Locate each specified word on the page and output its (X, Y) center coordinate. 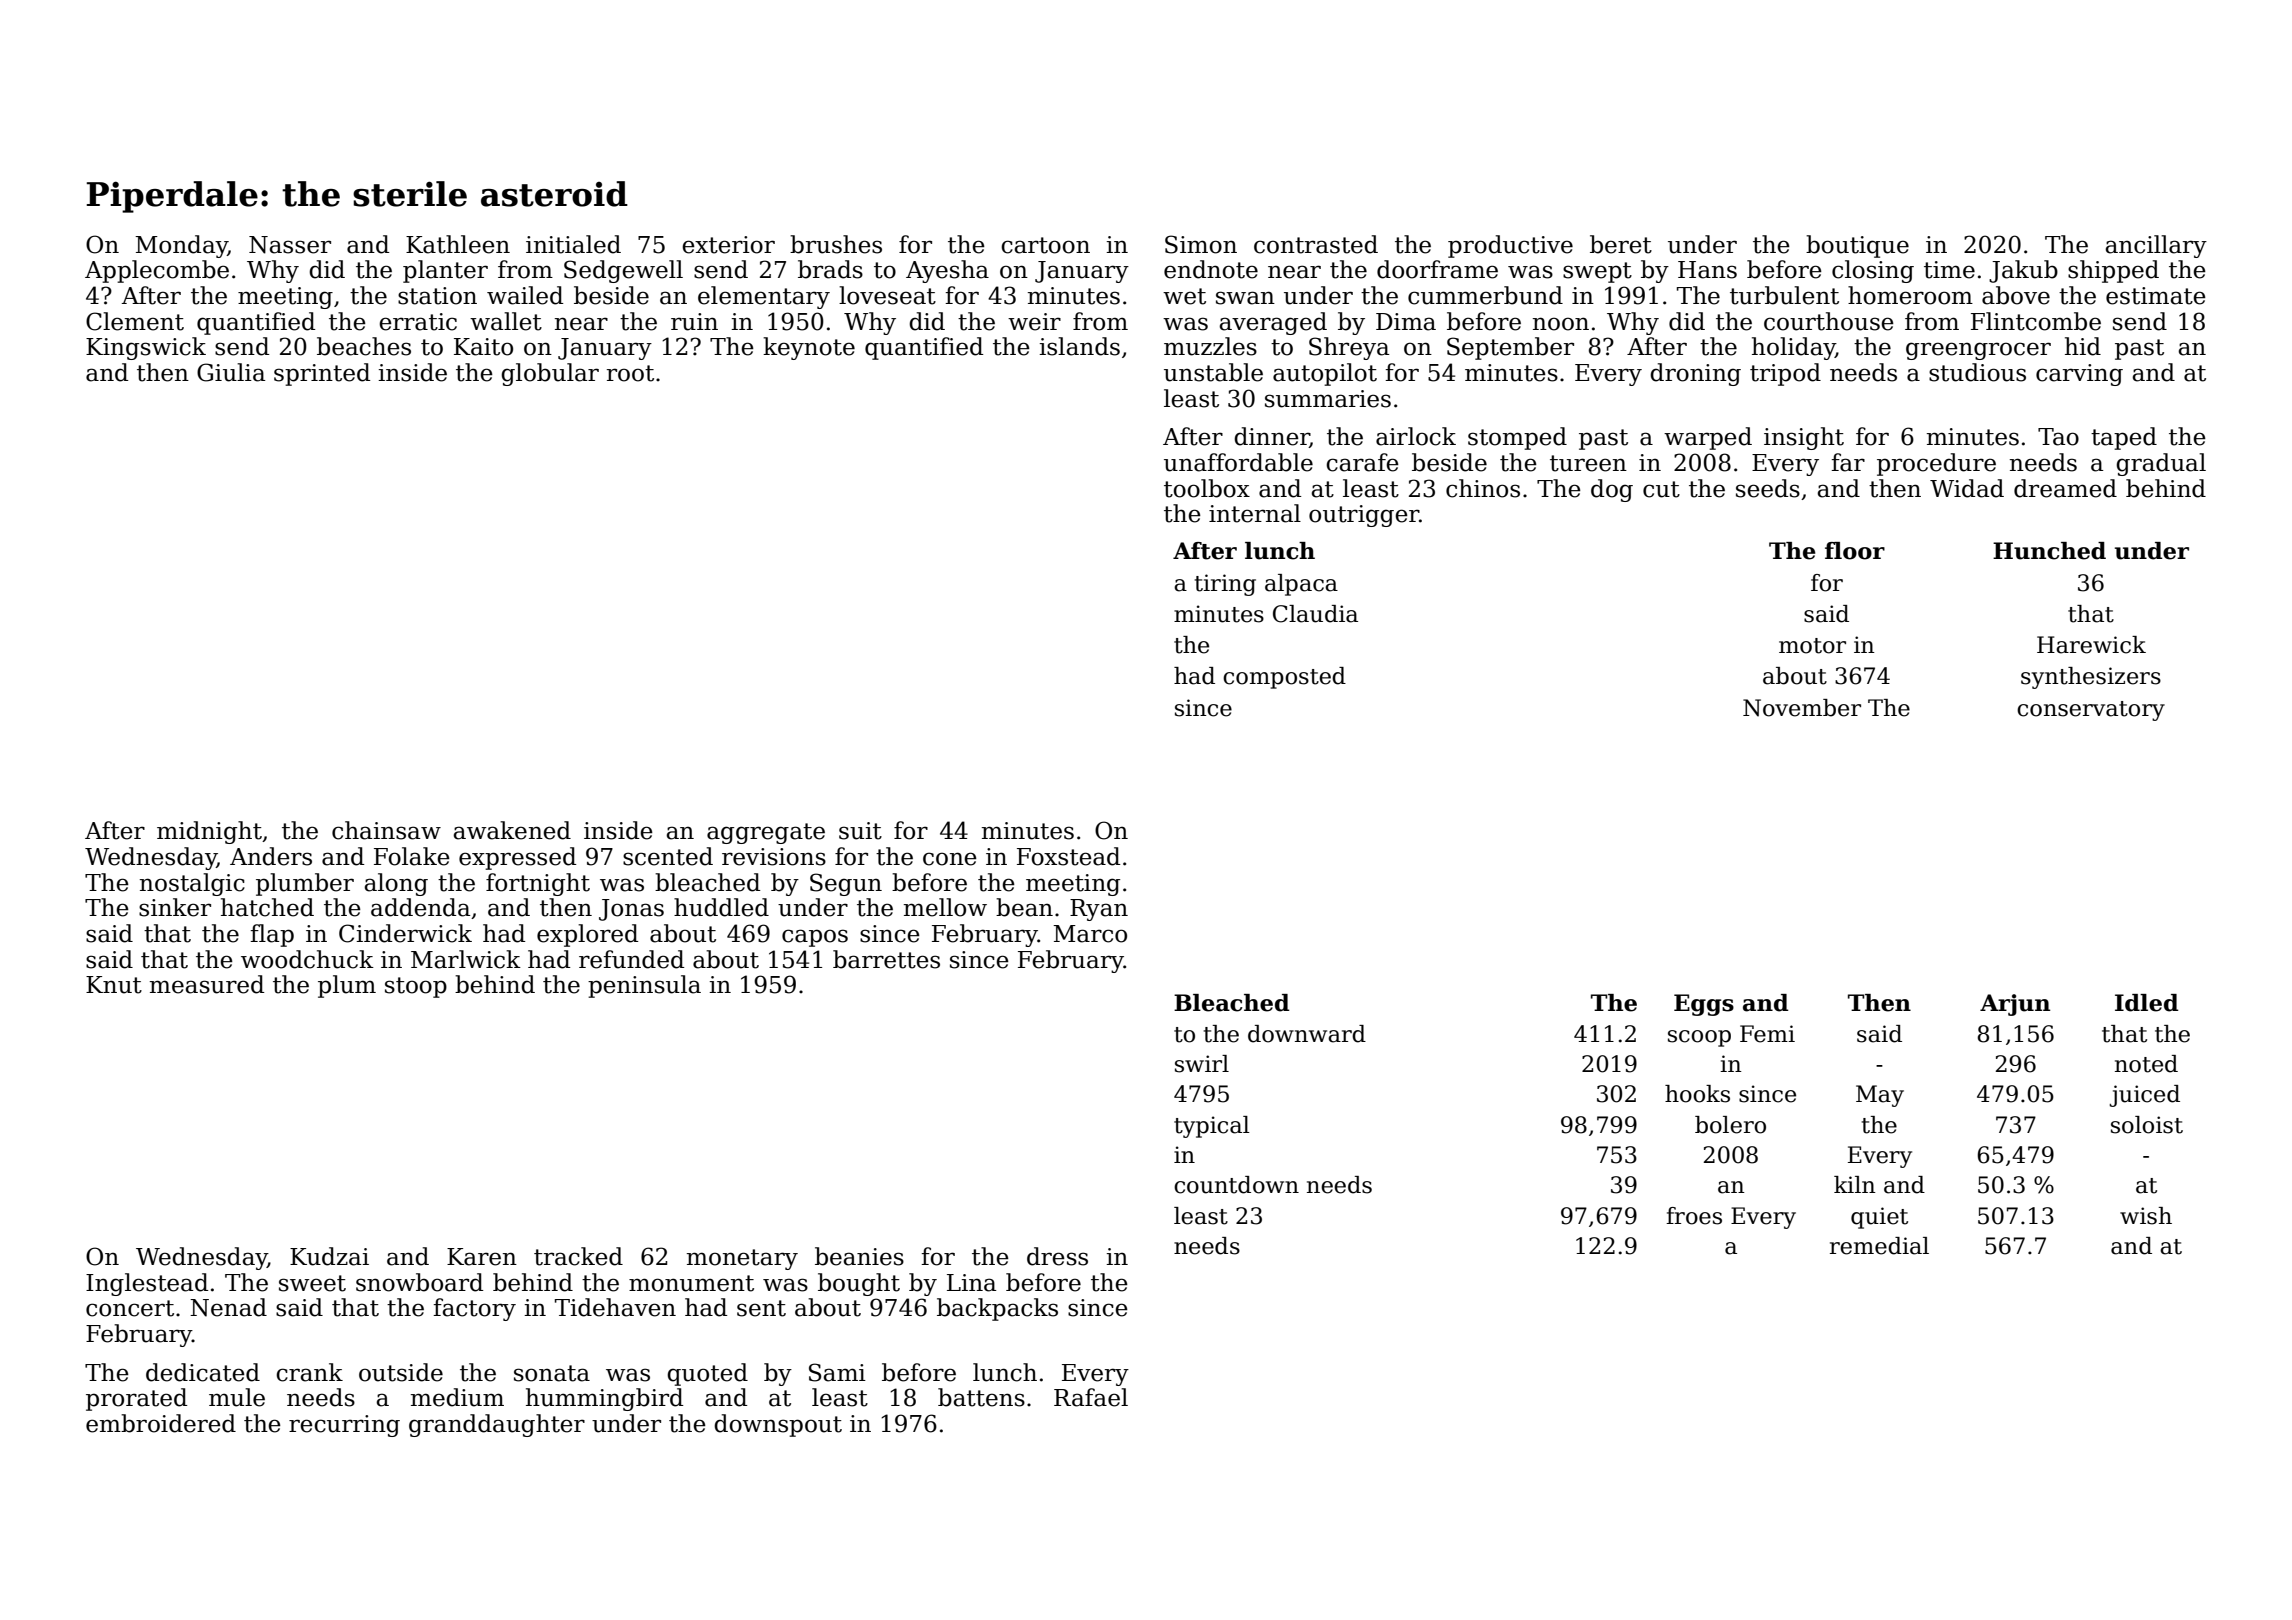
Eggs (1704, 1005)
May (1880, 1096)
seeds (1768, 488)
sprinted (322, 374)
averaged (1273, 323)
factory (474, 1309)
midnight (209, 832)
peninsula (644, 986)
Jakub (2023, 271)
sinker (175, 907)
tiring (1225, 585)
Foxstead (1068, 856)
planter (445, 271)
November (1802, 708)
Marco (1090, 934)
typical (1212, 1127)
